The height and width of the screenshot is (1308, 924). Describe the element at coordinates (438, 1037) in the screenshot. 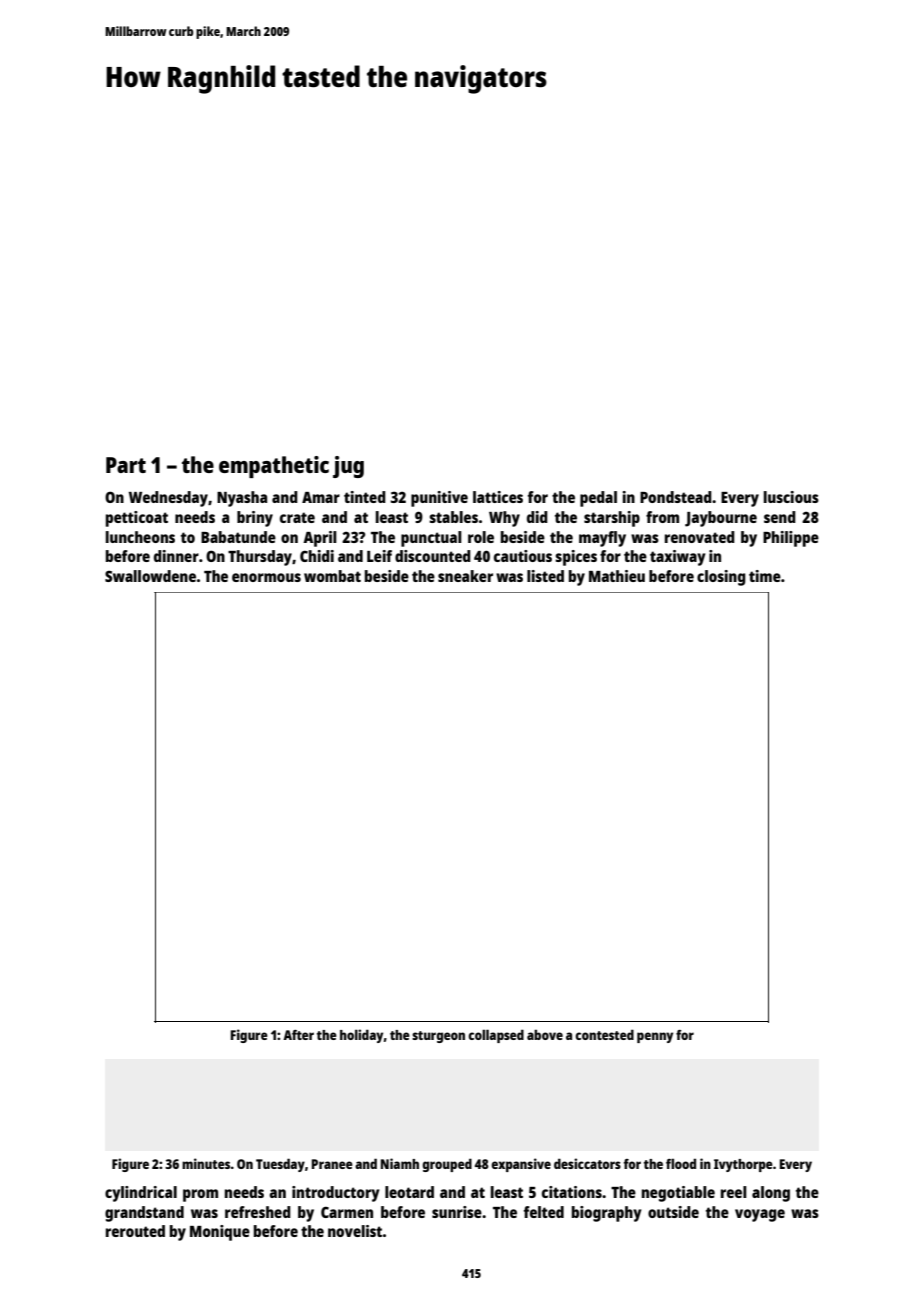

I see `sturgeon` at that location.
